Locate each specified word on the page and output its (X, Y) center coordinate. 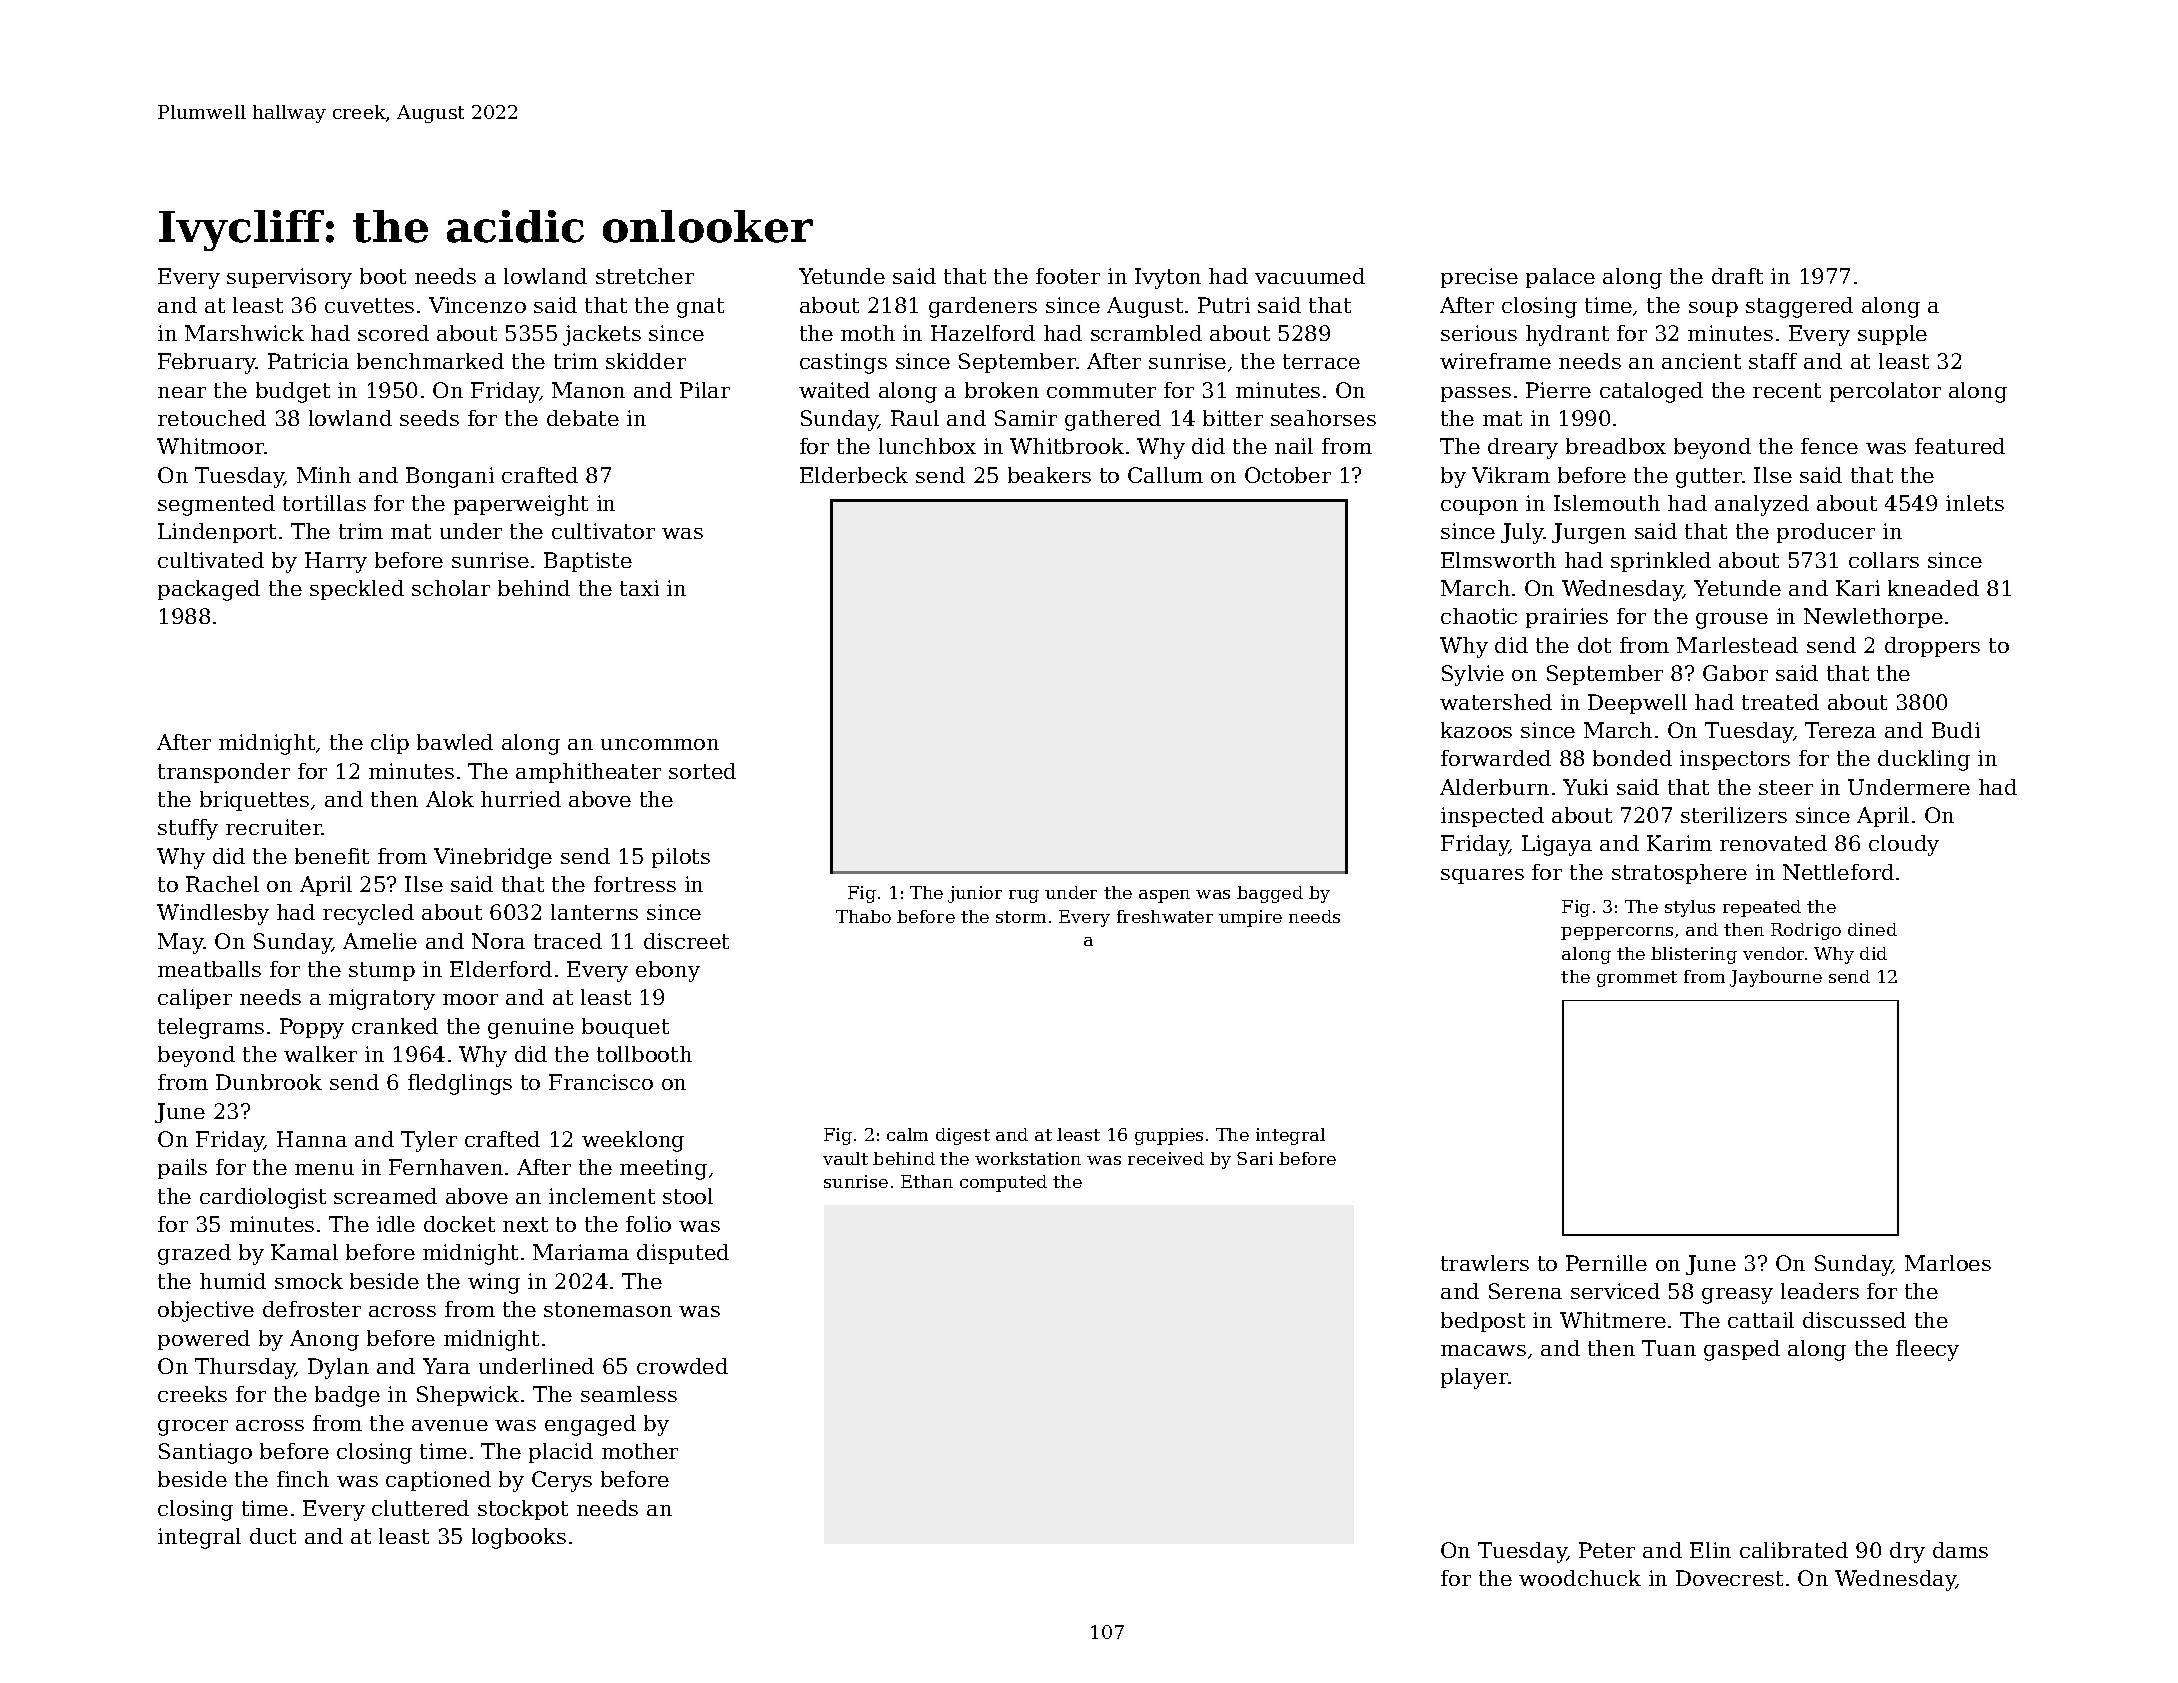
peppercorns (1617, 933)
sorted (702, 771)
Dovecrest (1729, 1578)
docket (459, 1224)
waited (834, 390)
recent (1787, 390)
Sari (1255, 1158)
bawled (455, 742)
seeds (429, 418)
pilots (681, 858)
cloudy (1904, 845)
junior (975, 894)
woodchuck (1580, 1578)
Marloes (1948, 1263)
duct (273, 1536)
